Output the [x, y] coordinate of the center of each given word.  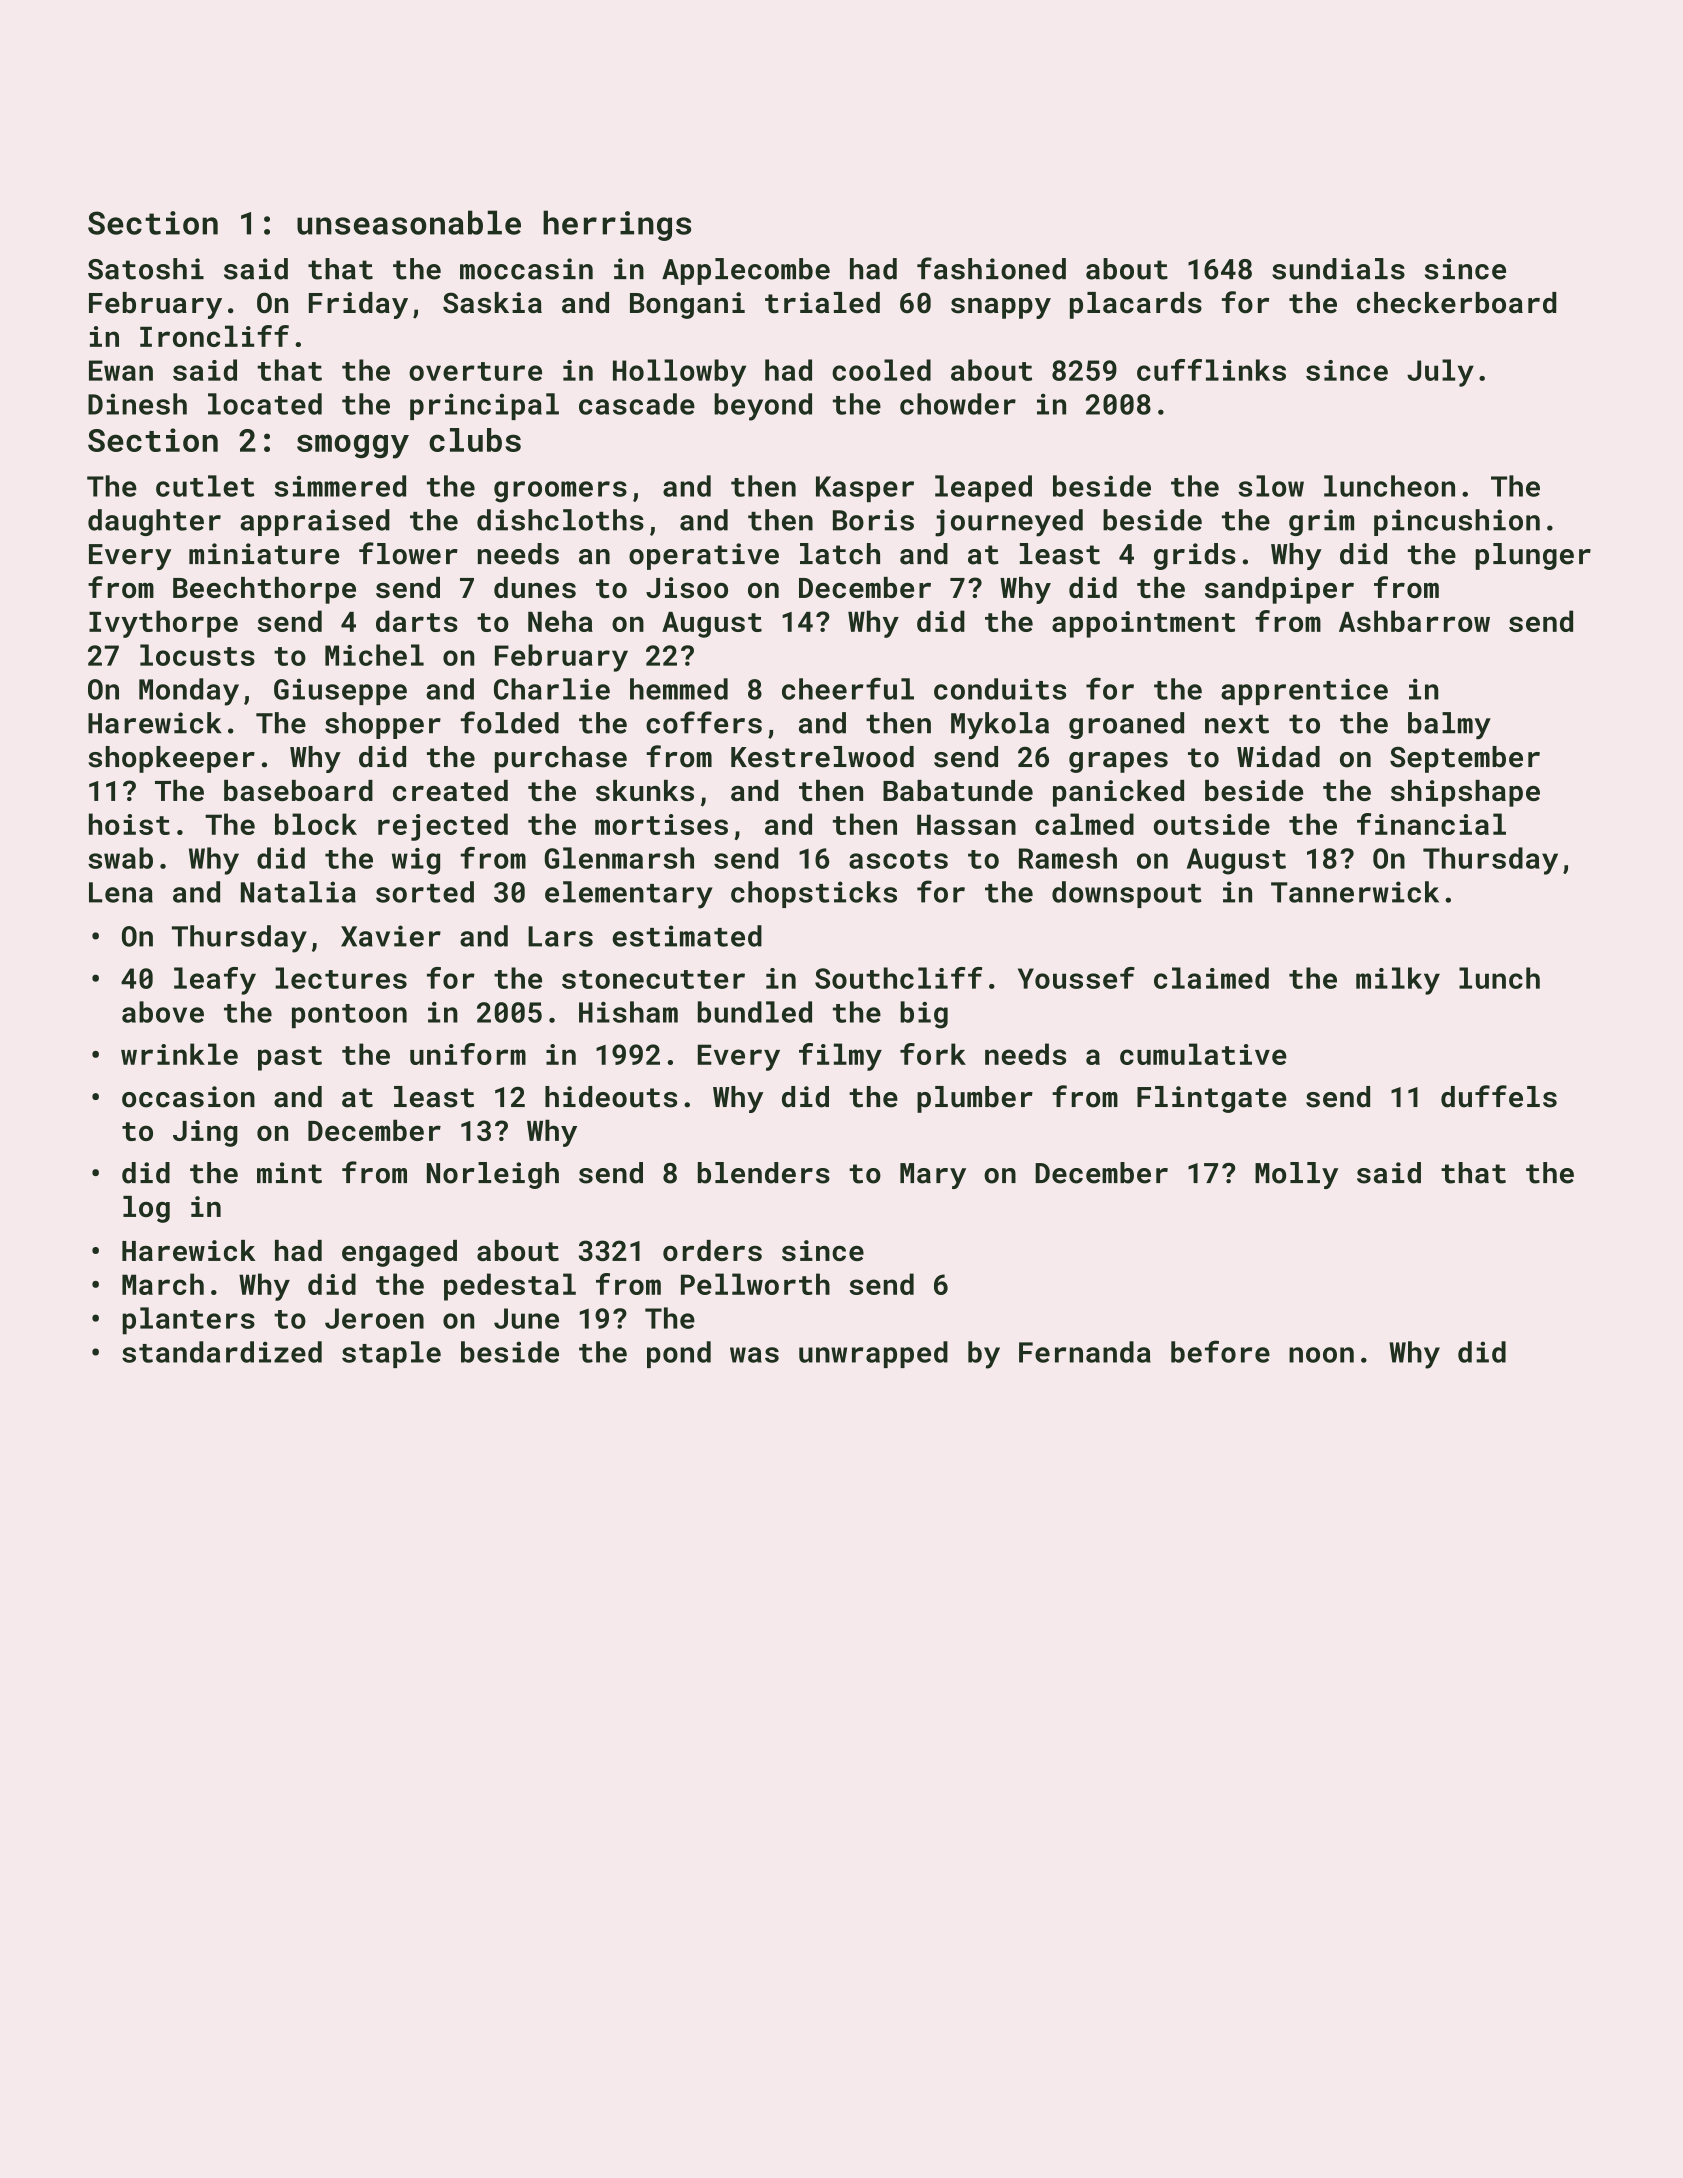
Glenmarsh [619, 858]
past [290, 1058]
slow [1271, 486]
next [1237, 724]
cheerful [848, 688]
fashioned [991, 268]
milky [1398, 981]
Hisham [628, 1012]
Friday [358, 305]
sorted [425, 892]
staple [391, 1354]
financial [1431, 824]
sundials [1338, 269]
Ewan [121, 370]
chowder [958, 404]
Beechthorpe [264, 590]
